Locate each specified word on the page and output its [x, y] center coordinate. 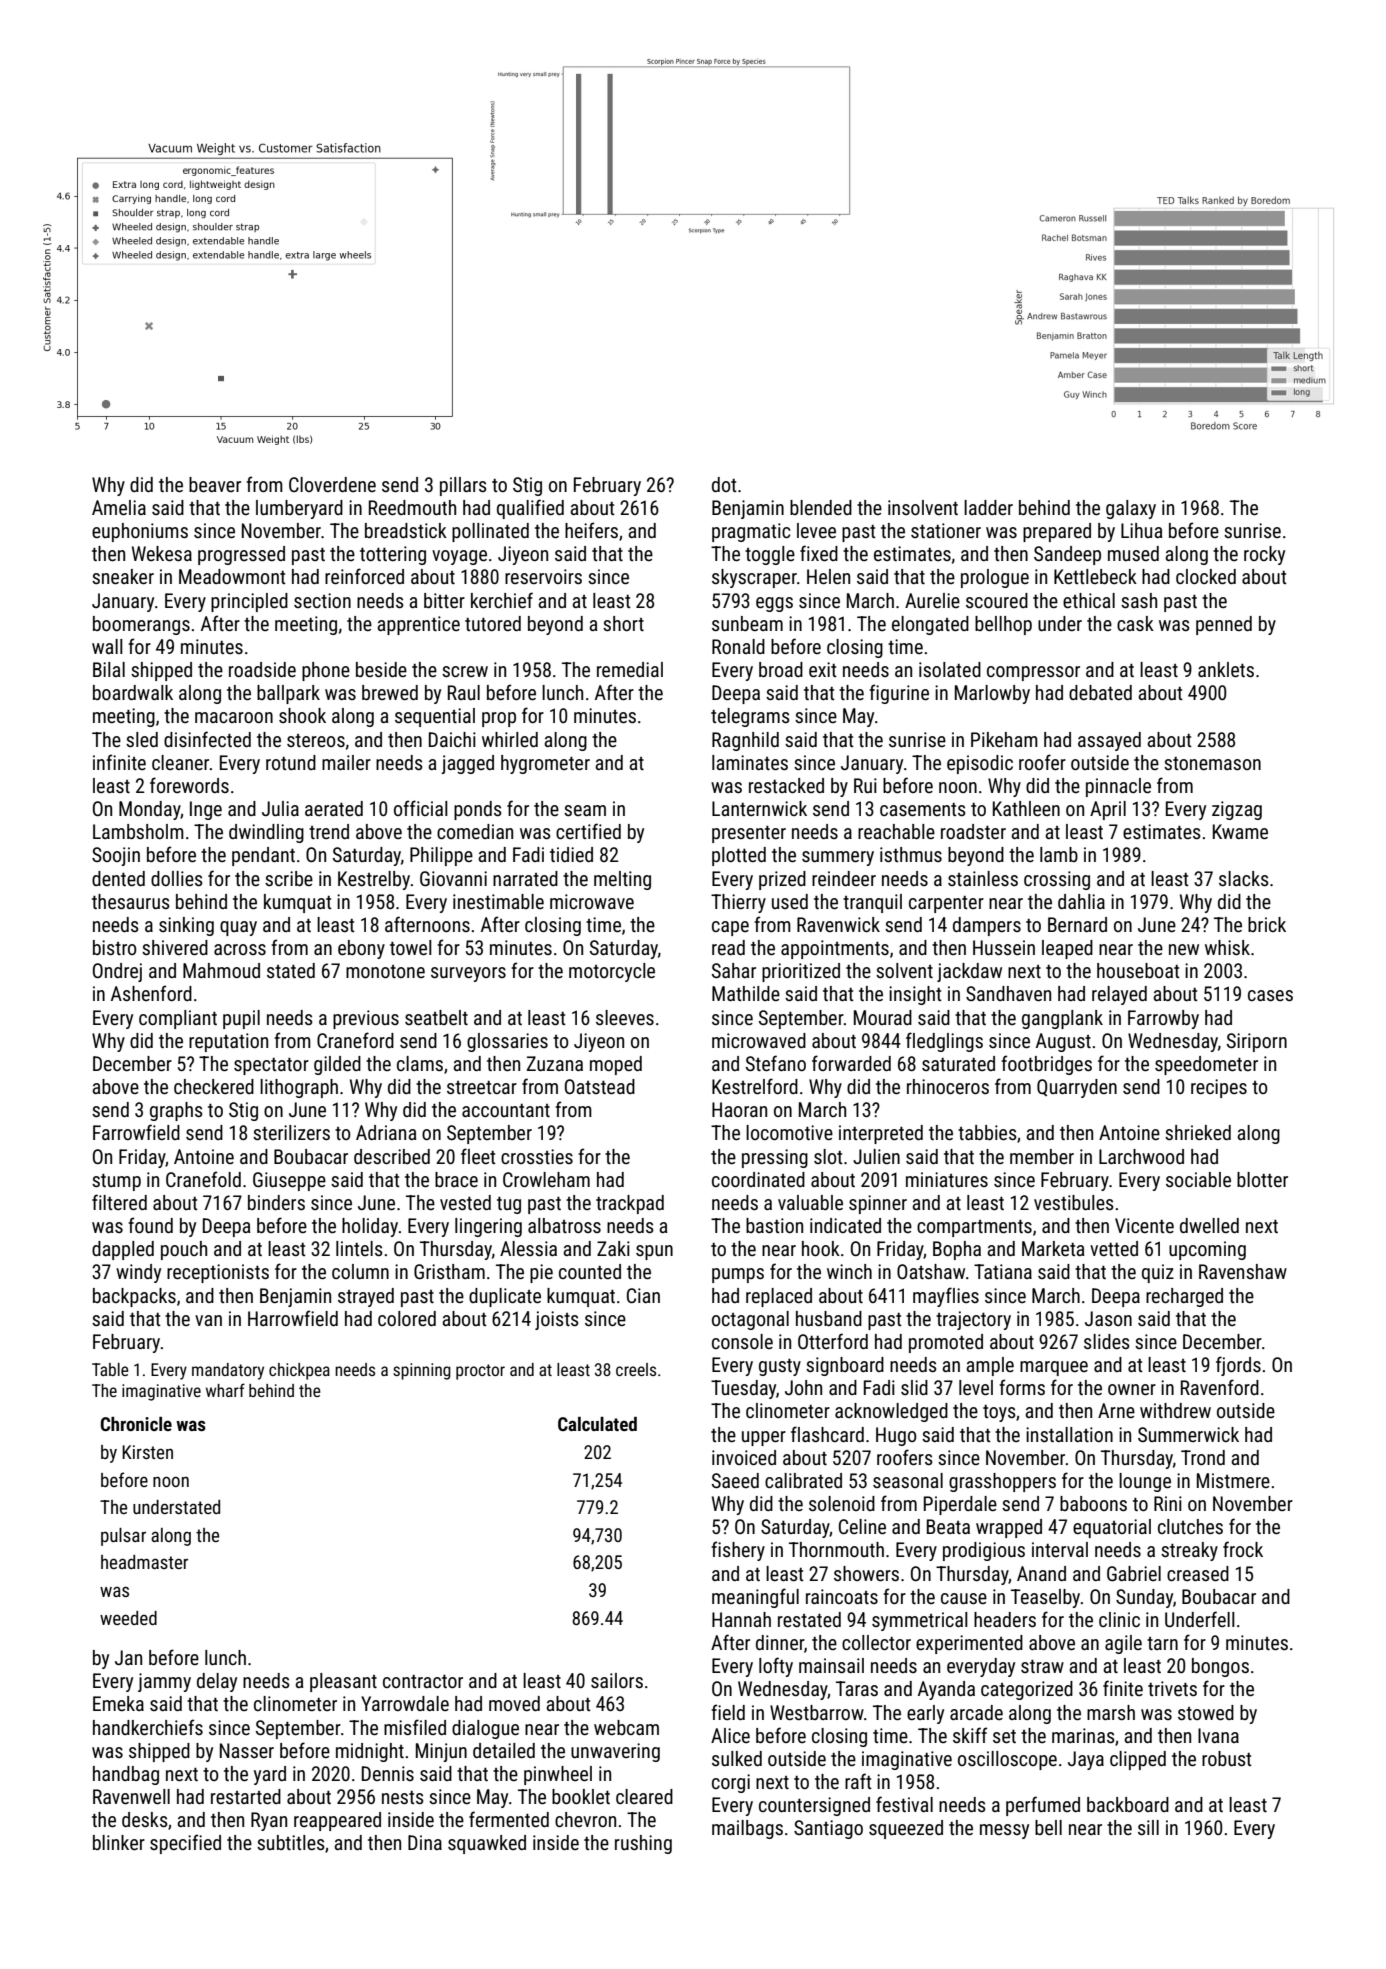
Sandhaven [1008, 993]
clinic [1119, 1619]
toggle [770, 555]
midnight [370, 1752]
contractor [423, 1681]
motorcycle [612, 972]
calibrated [803, 1480]
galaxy [1131, 509]
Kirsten [147, 1452]
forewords [189, 785]
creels [636, 1369]
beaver [215, 484]
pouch [184, 1250]
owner [1132, 1389]
